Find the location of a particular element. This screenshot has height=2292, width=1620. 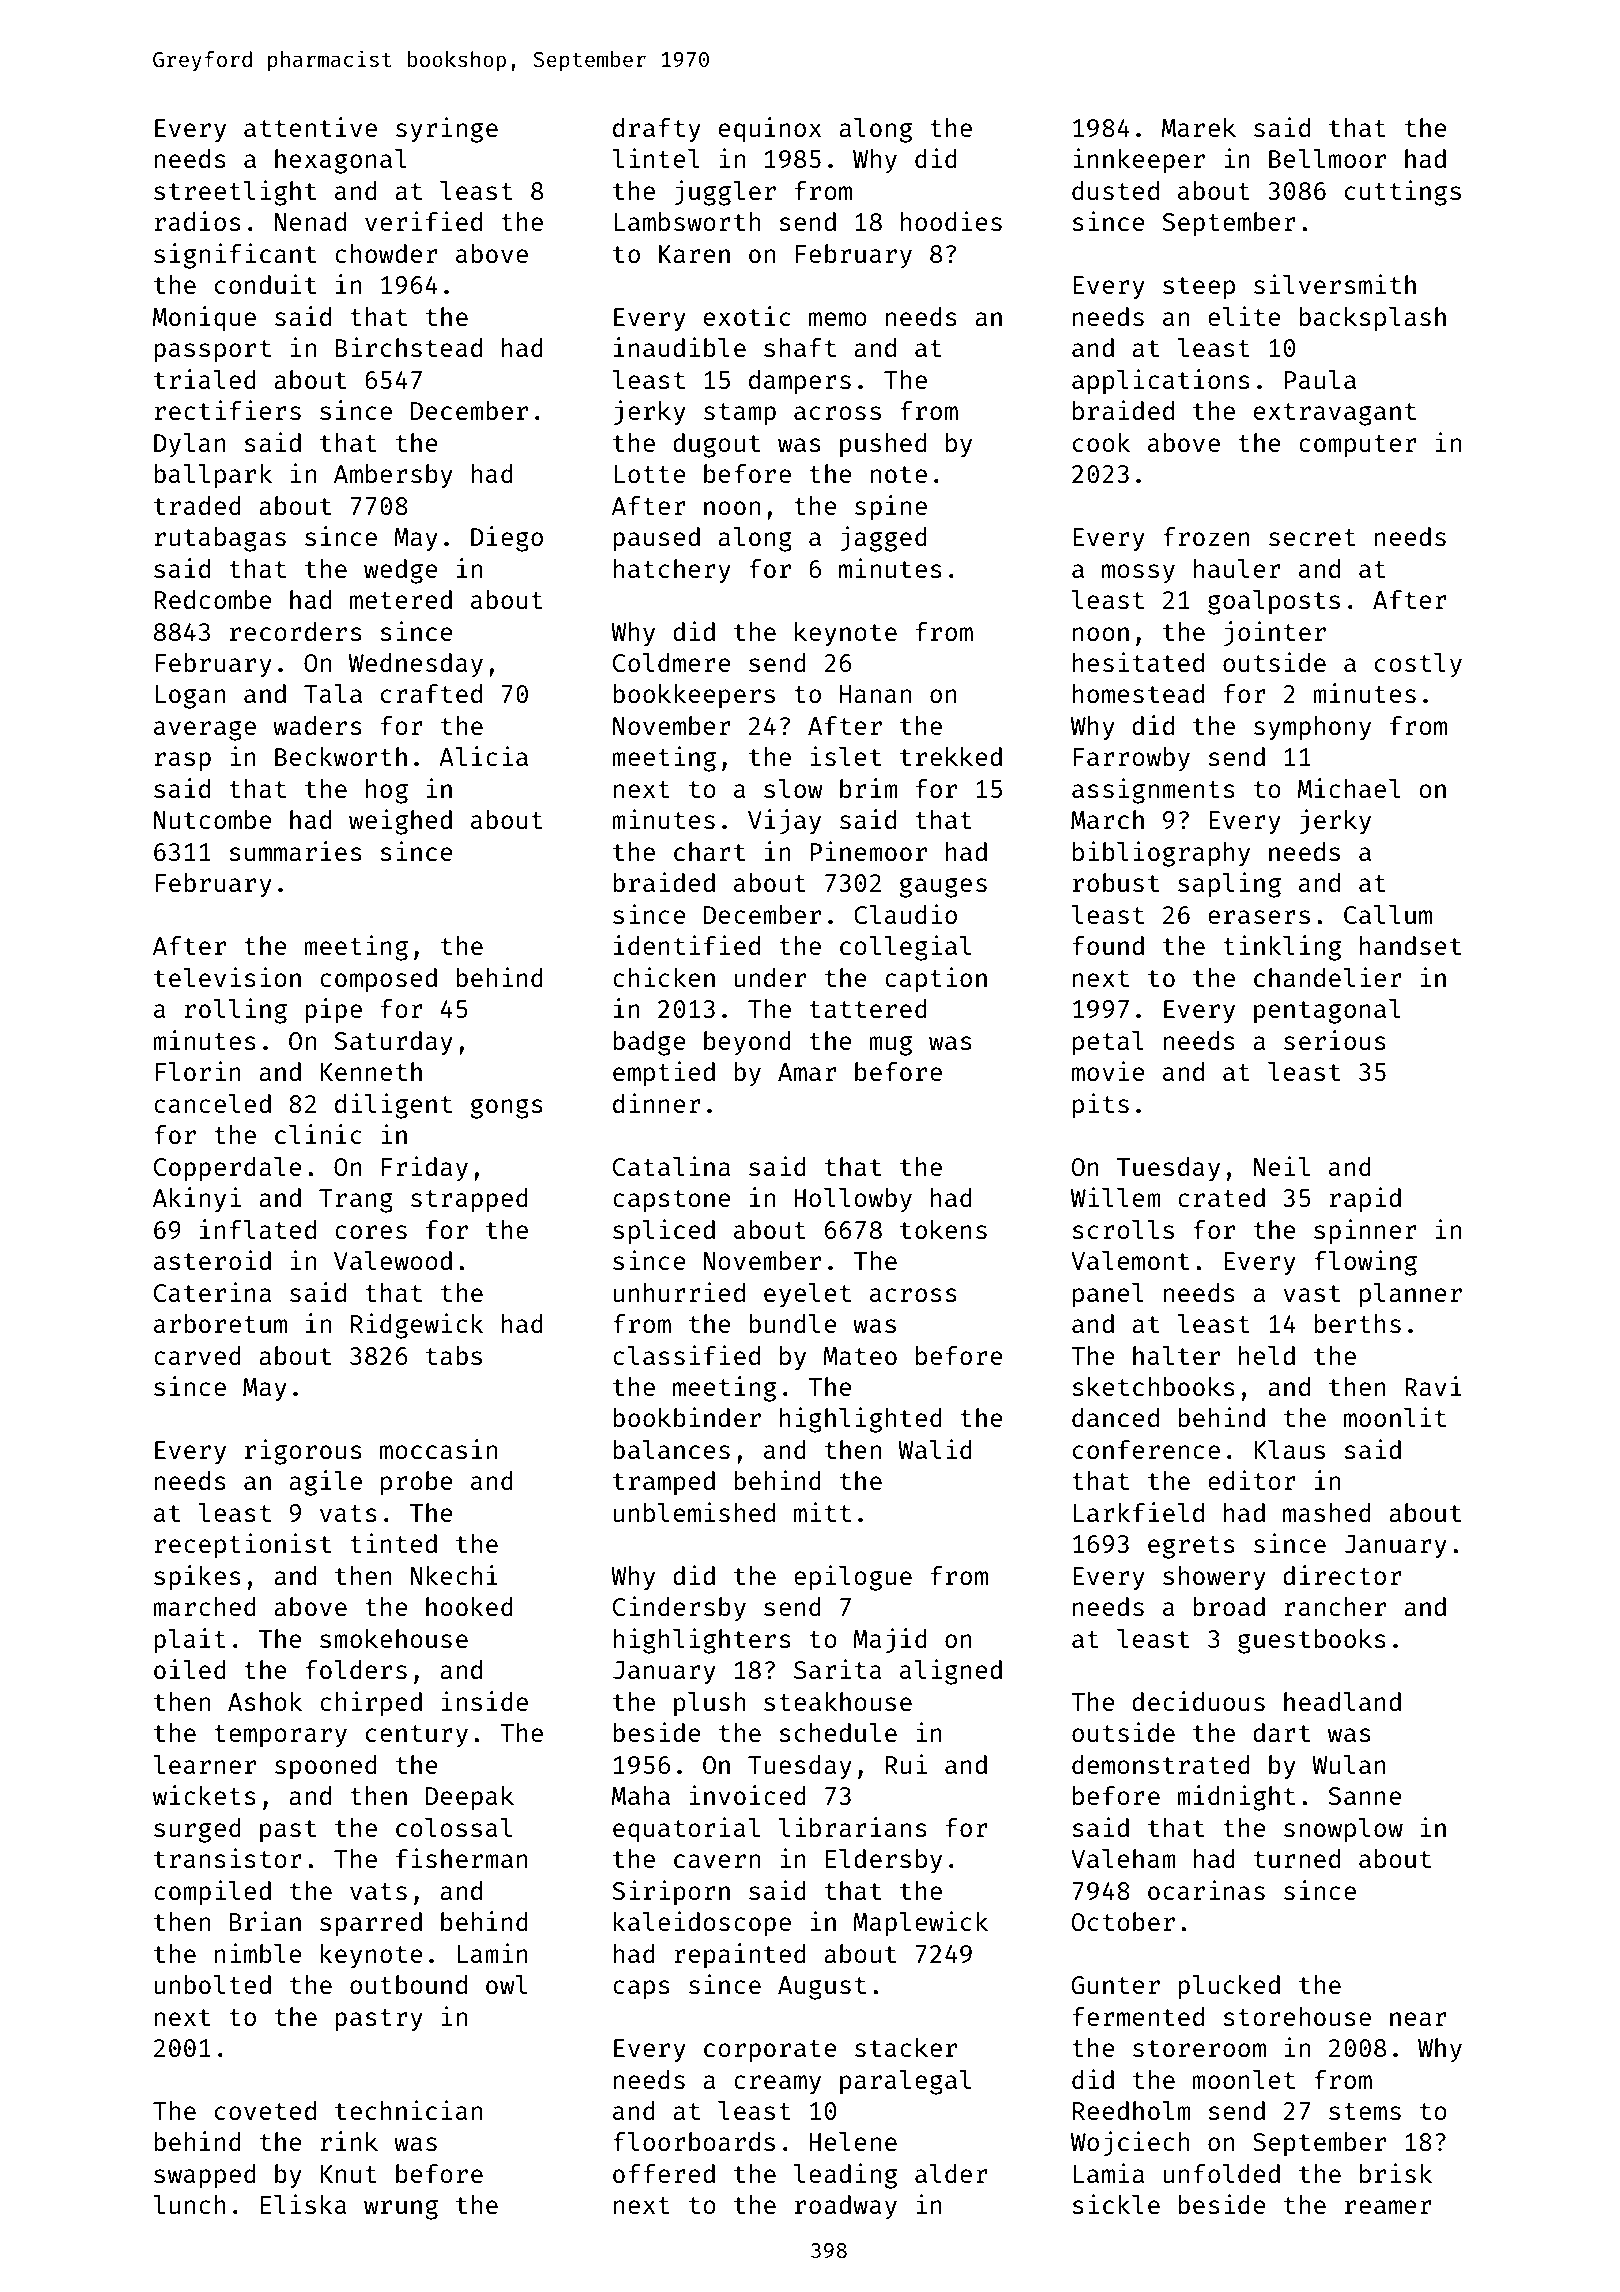

repainted is located at coordinates (740, 1956).
